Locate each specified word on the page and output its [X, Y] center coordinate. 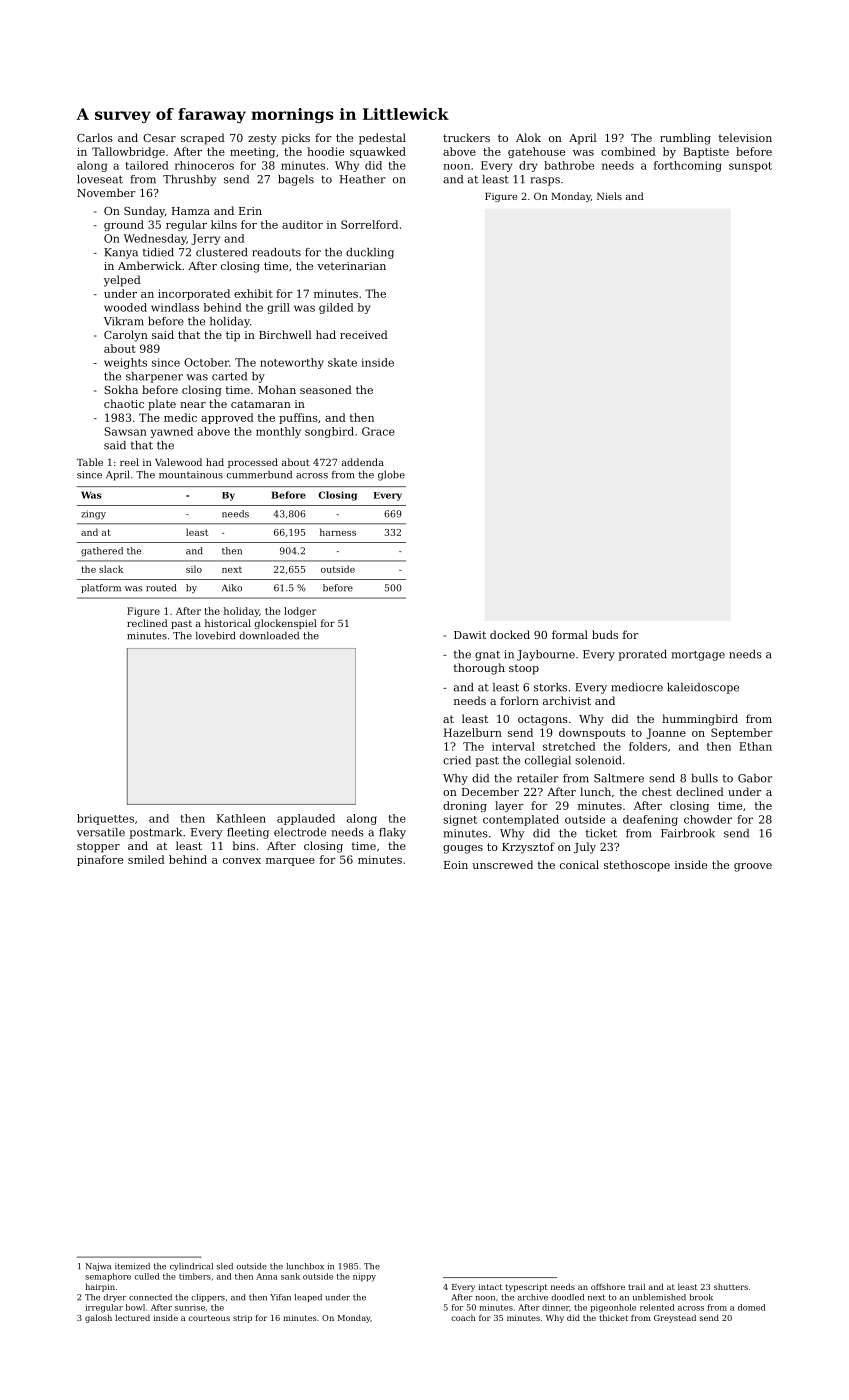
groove [753, 867]
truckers [466, 137]
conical [579, 864]
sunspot [750, 167]
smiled [146, 859]
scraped [203, 139]
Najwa [98, 1267]
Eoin [456, 865]
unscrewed [502, 864]
